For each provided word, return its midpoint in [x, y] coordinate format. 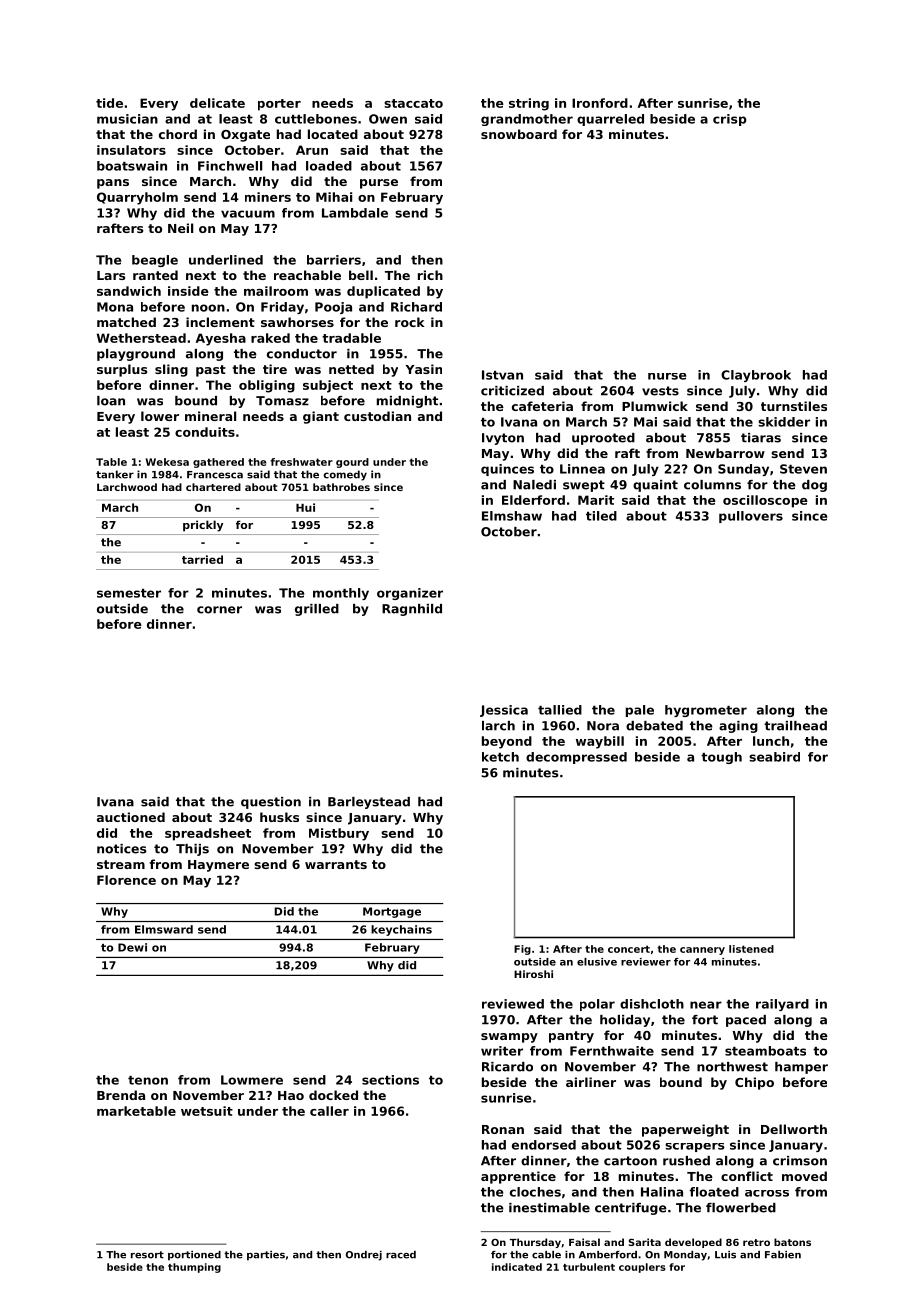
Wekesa [167, 462]
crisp [730, 120]
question [271, 803]
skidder [784, 422]
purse [379, 184]
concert [629, 949]
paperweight [685, 1130]
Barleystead [369, 803]
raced [401, 1255]
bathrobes [341, 487]
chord [178, 134]
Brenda [121, 1095]
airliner [591, 1082]
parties [266, 1256]
